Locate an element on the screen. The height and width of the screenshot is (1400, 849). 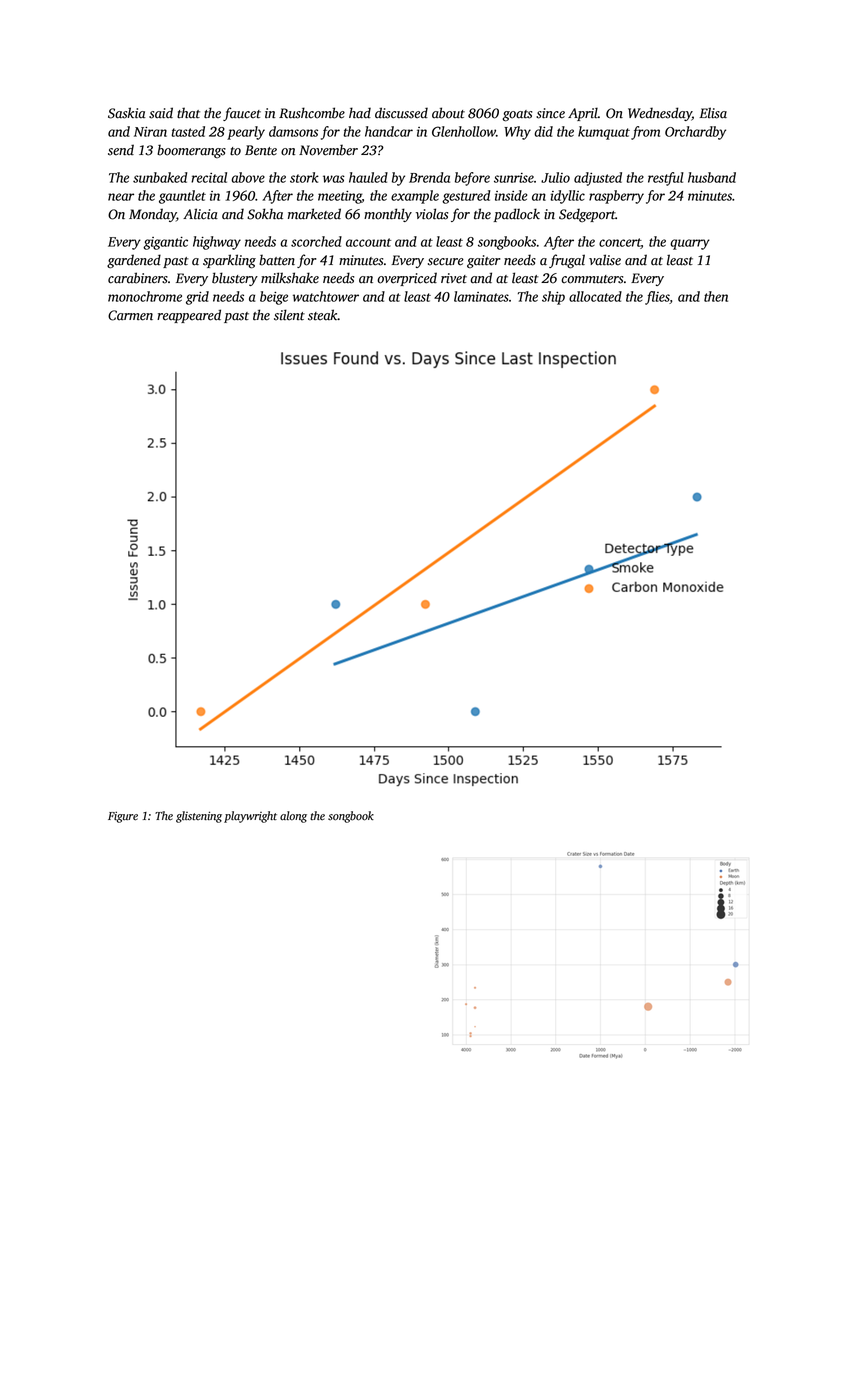
then is located at coordinates (716, 296).
